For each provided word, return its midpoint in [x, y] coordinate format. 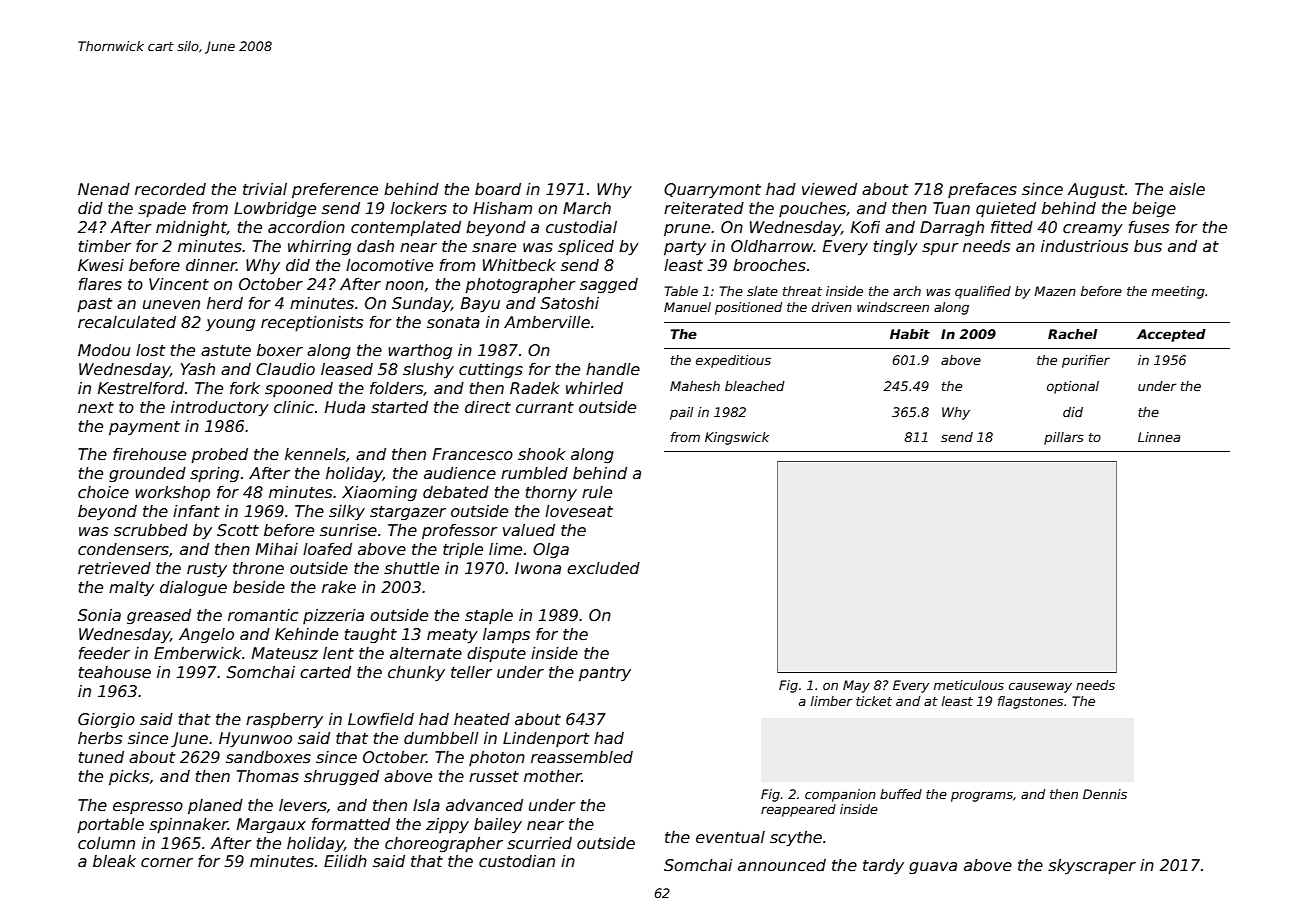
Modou [104, 350]
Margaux [271, 825]
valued [529, 530]
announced [782, 865]
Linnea [1159, 437]
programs [982, 797]
